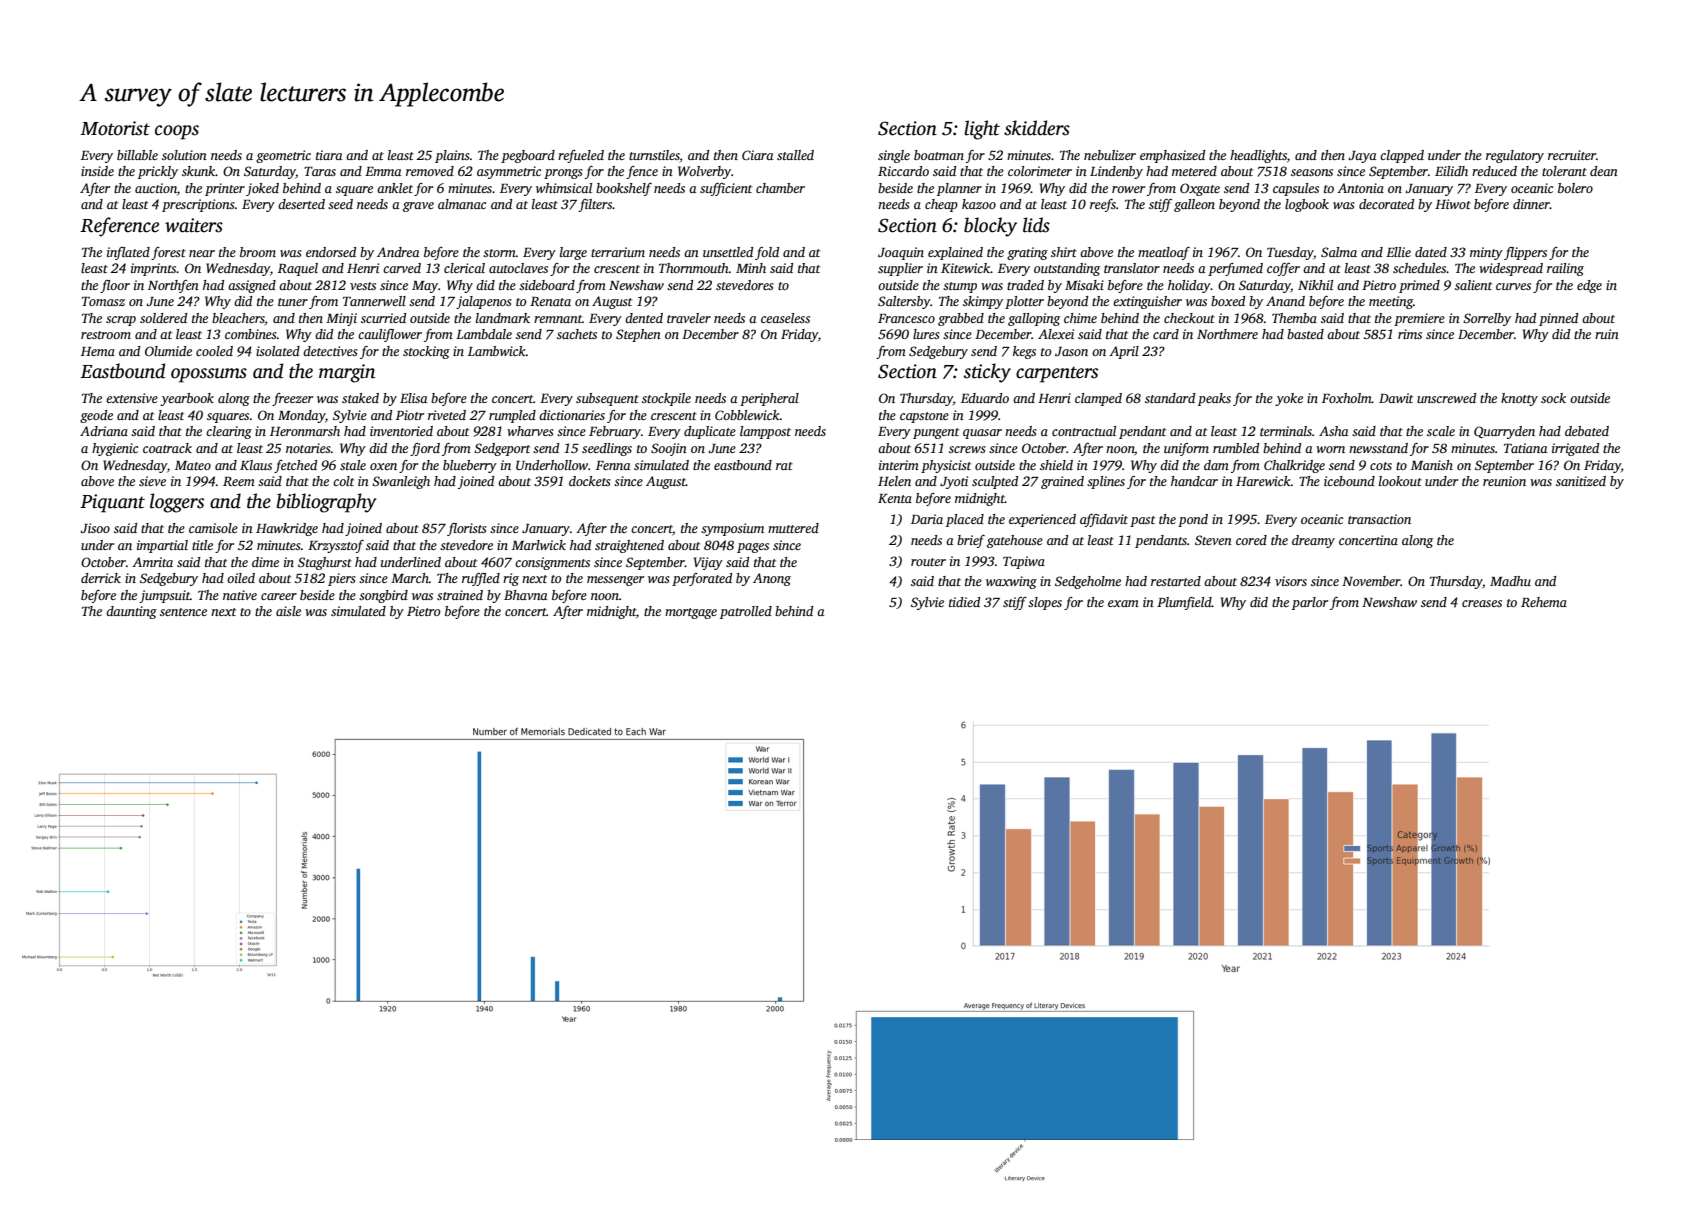  Describe the element at coordinates (1098, 399) in the screenshot. I see `clamped` at that location.
